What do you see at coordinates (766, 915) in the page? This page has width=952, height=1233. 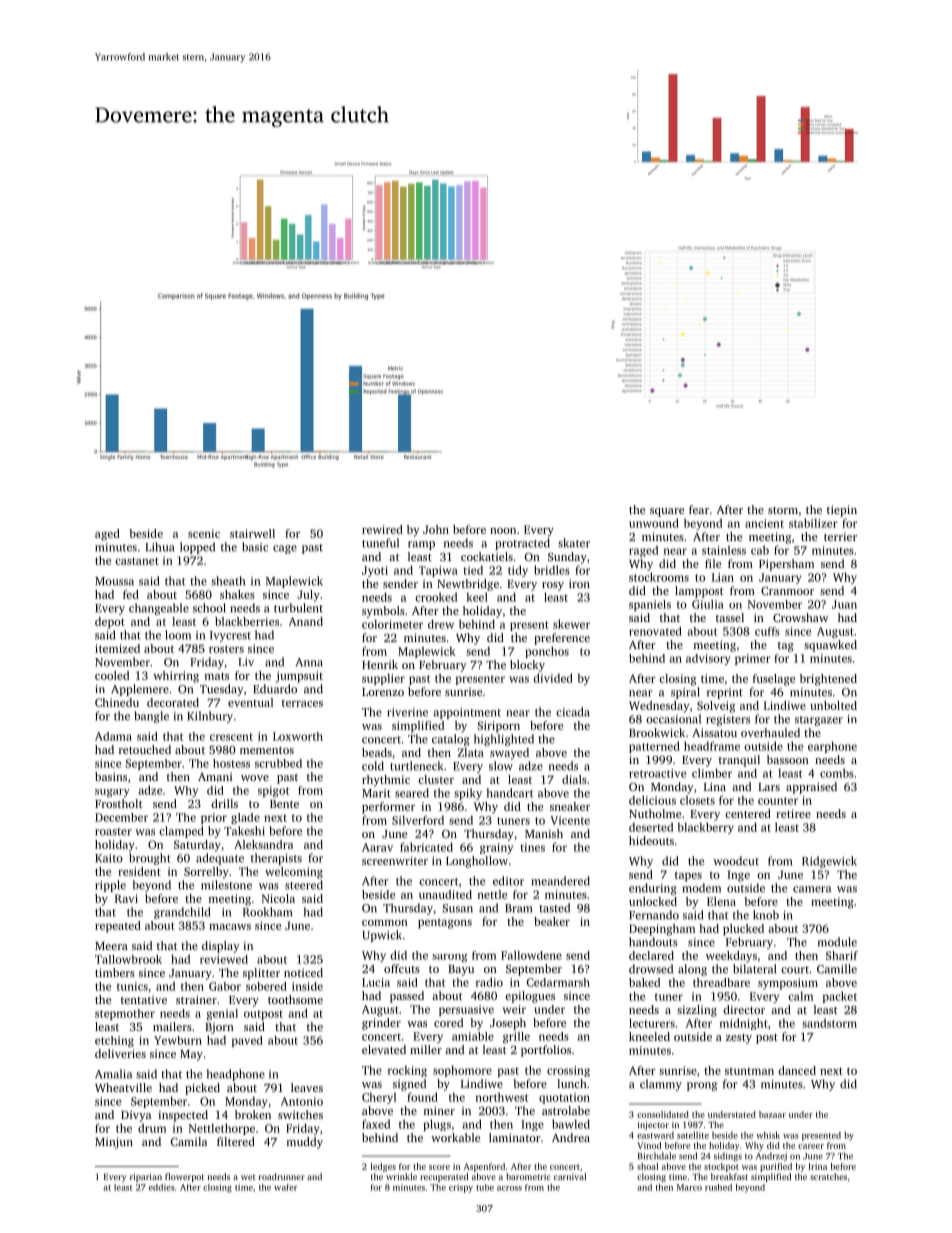 I see `knob` at bounding box center [766, 915].
